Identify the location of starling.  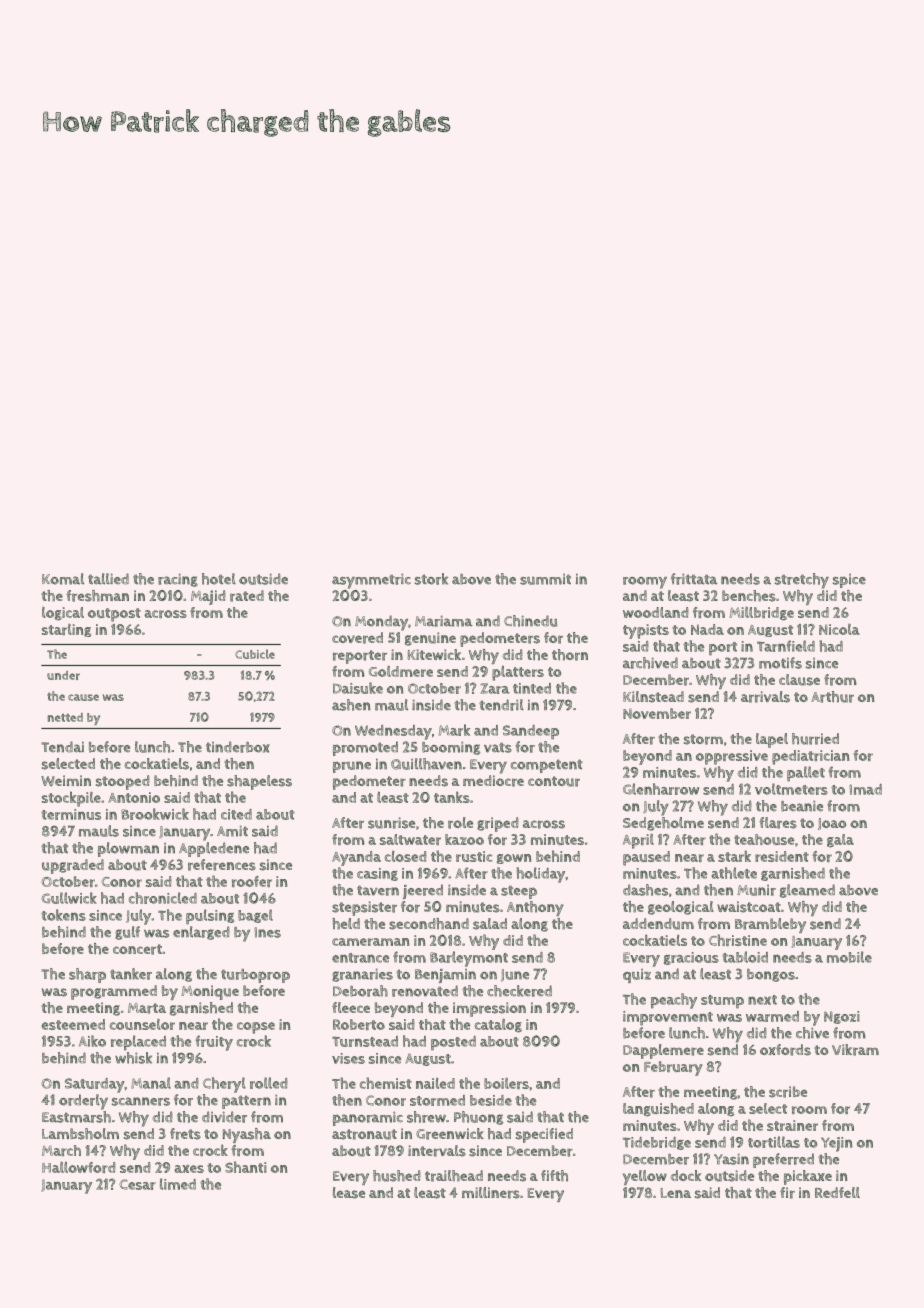
(66, 630).
